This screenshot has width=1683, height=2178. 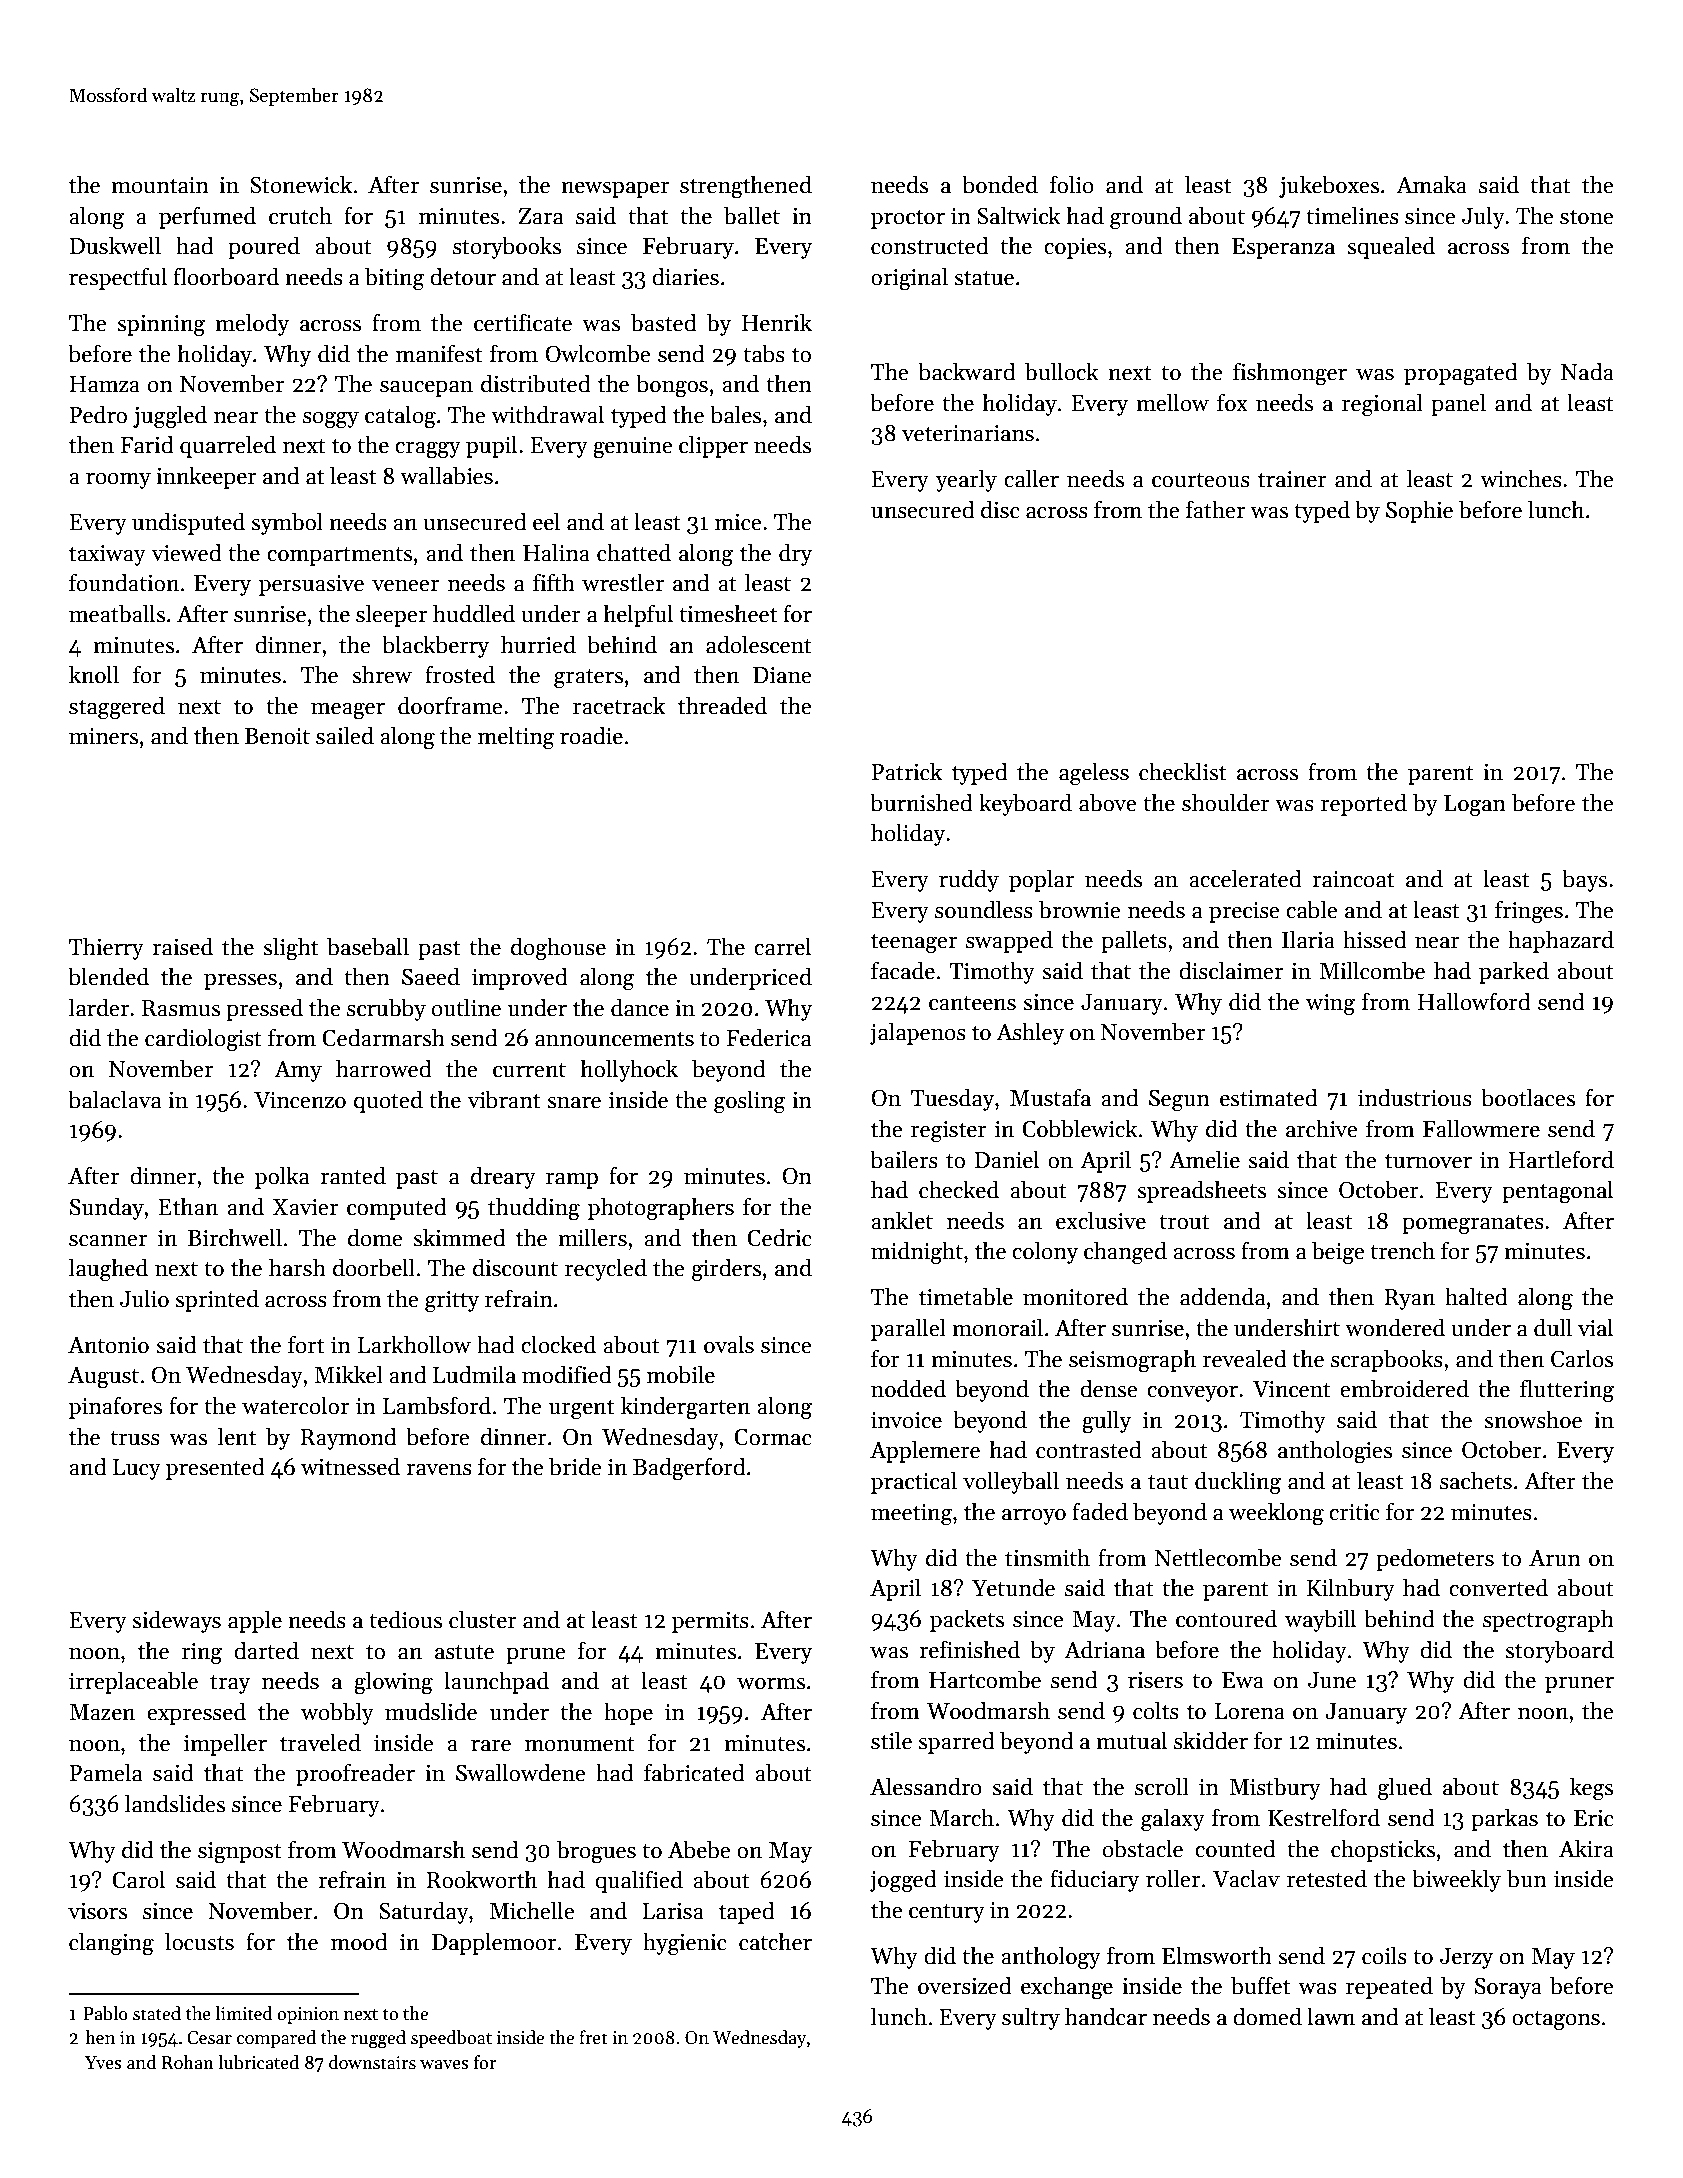 I want to click on folio, so click(x=1072, y=184).
